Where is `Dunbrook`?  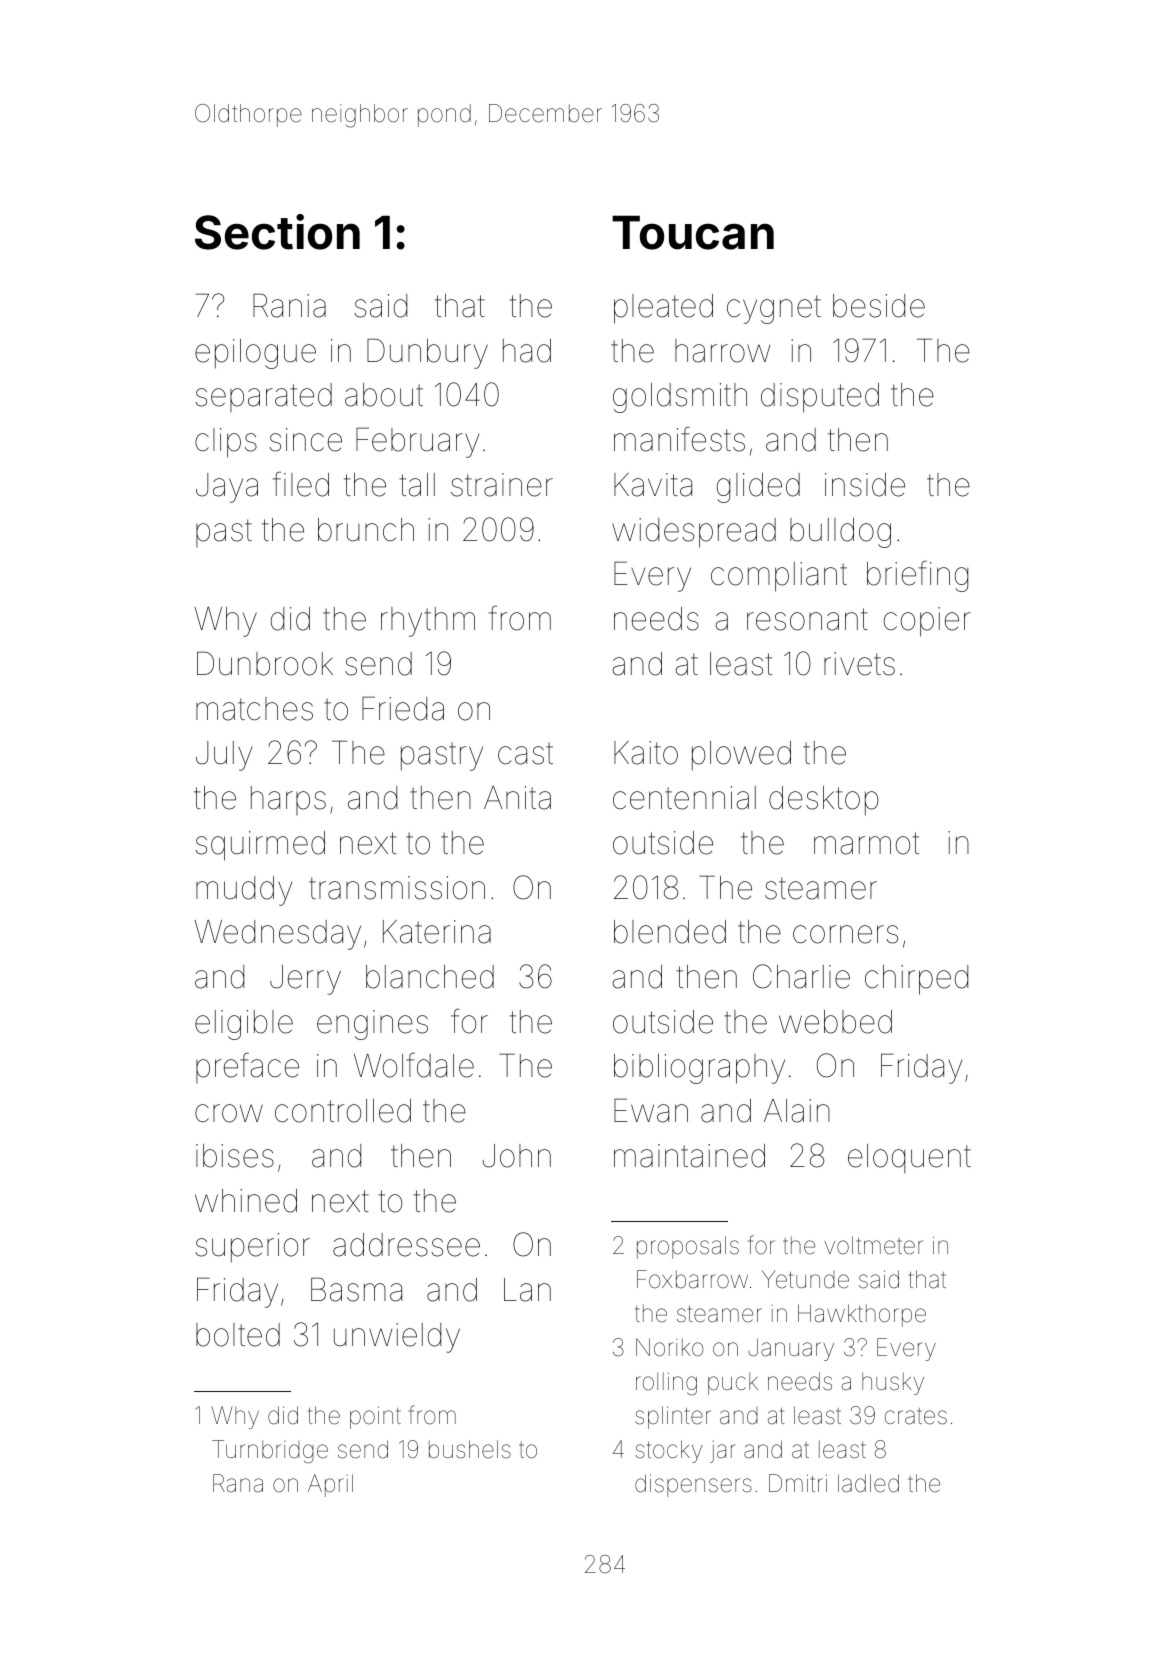
Dunbrook is located at coordinates (265, 663).
